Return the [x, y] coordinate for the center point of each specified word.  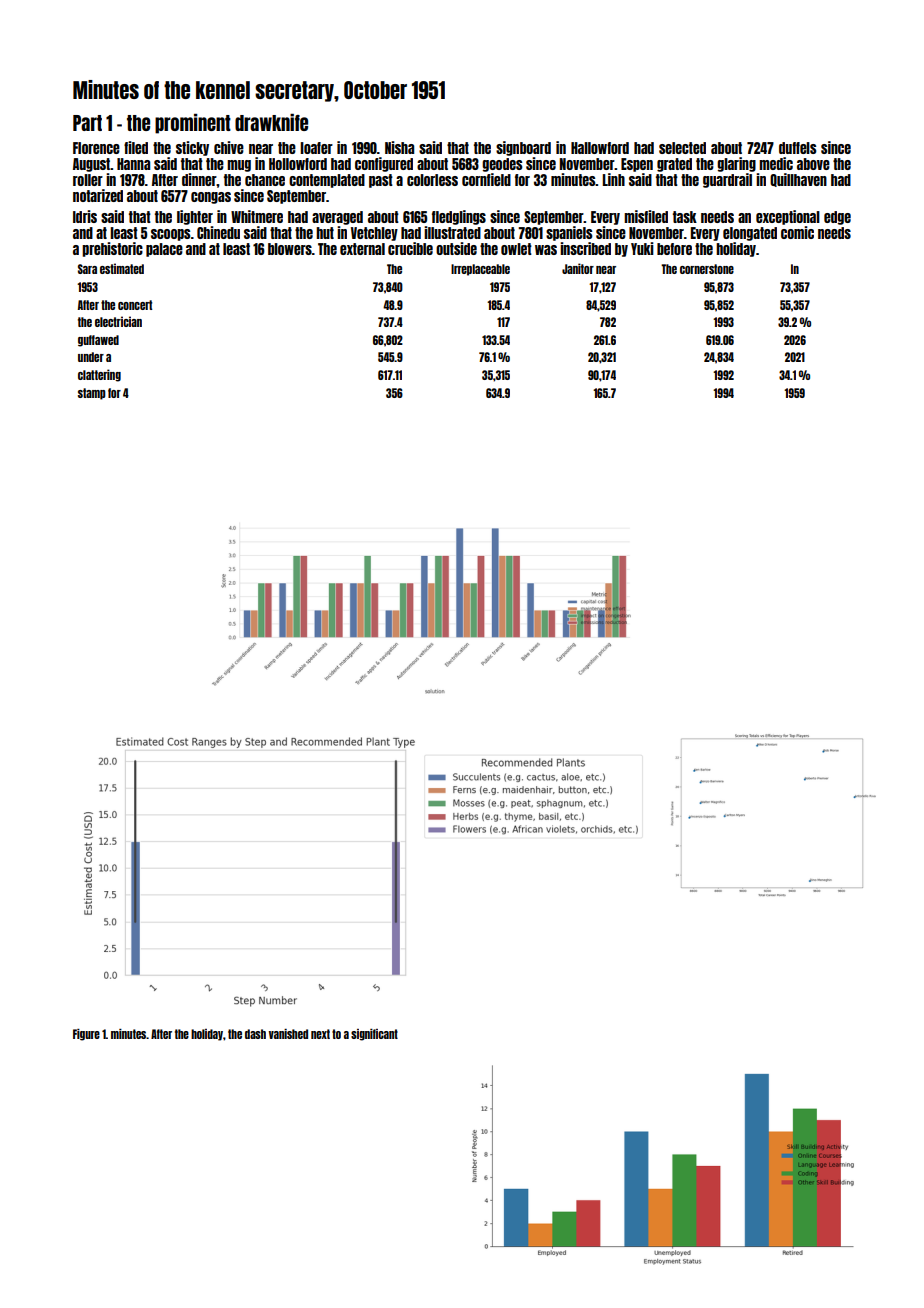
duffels [797, 148]
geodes [502, 165]
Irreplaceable [480, 270]
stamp [92, 394]
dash [255, 1034]
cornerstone [707, 269]
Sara [87, 269]
